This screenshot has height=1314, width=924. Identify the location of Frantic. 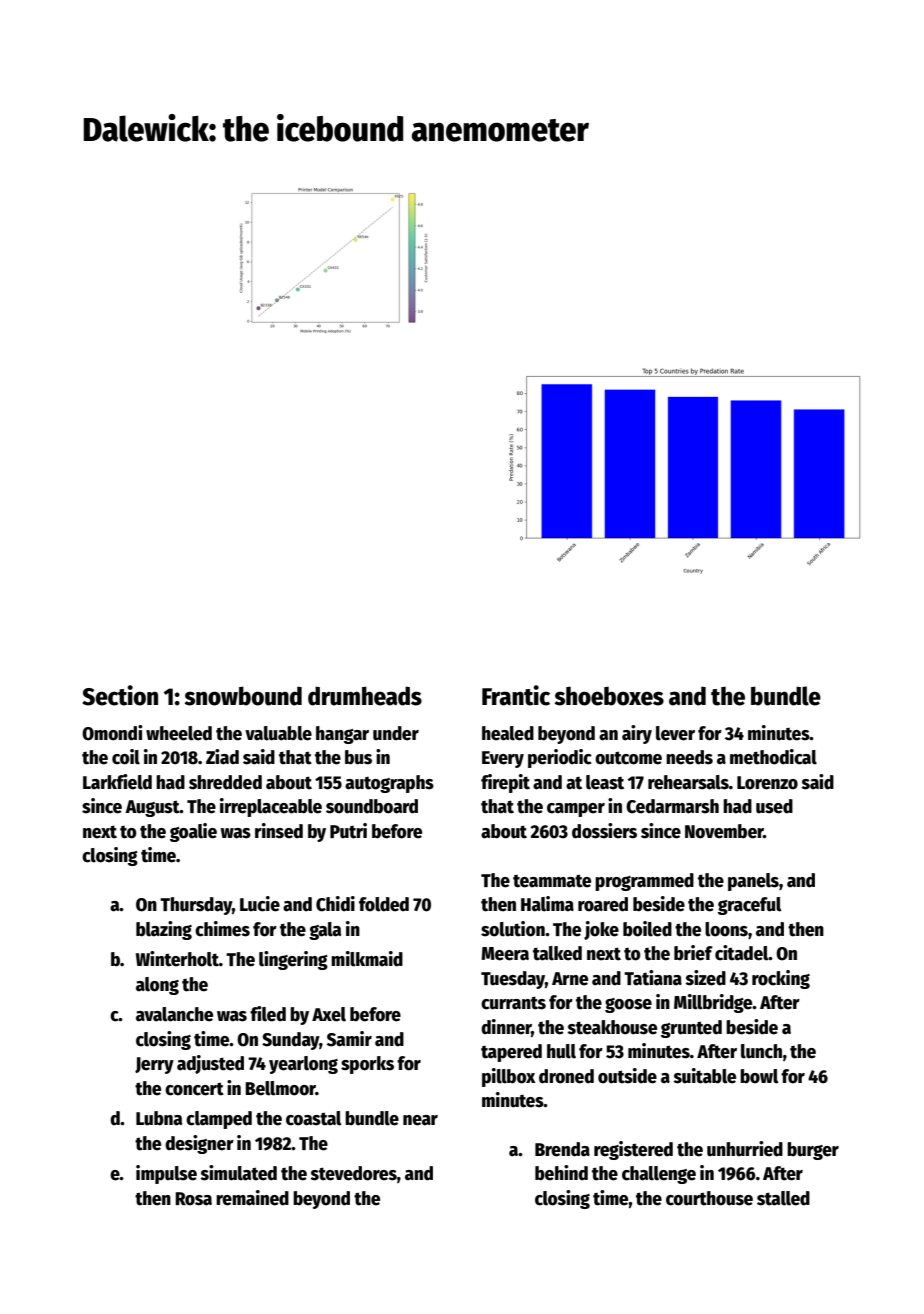
(516, 695).
